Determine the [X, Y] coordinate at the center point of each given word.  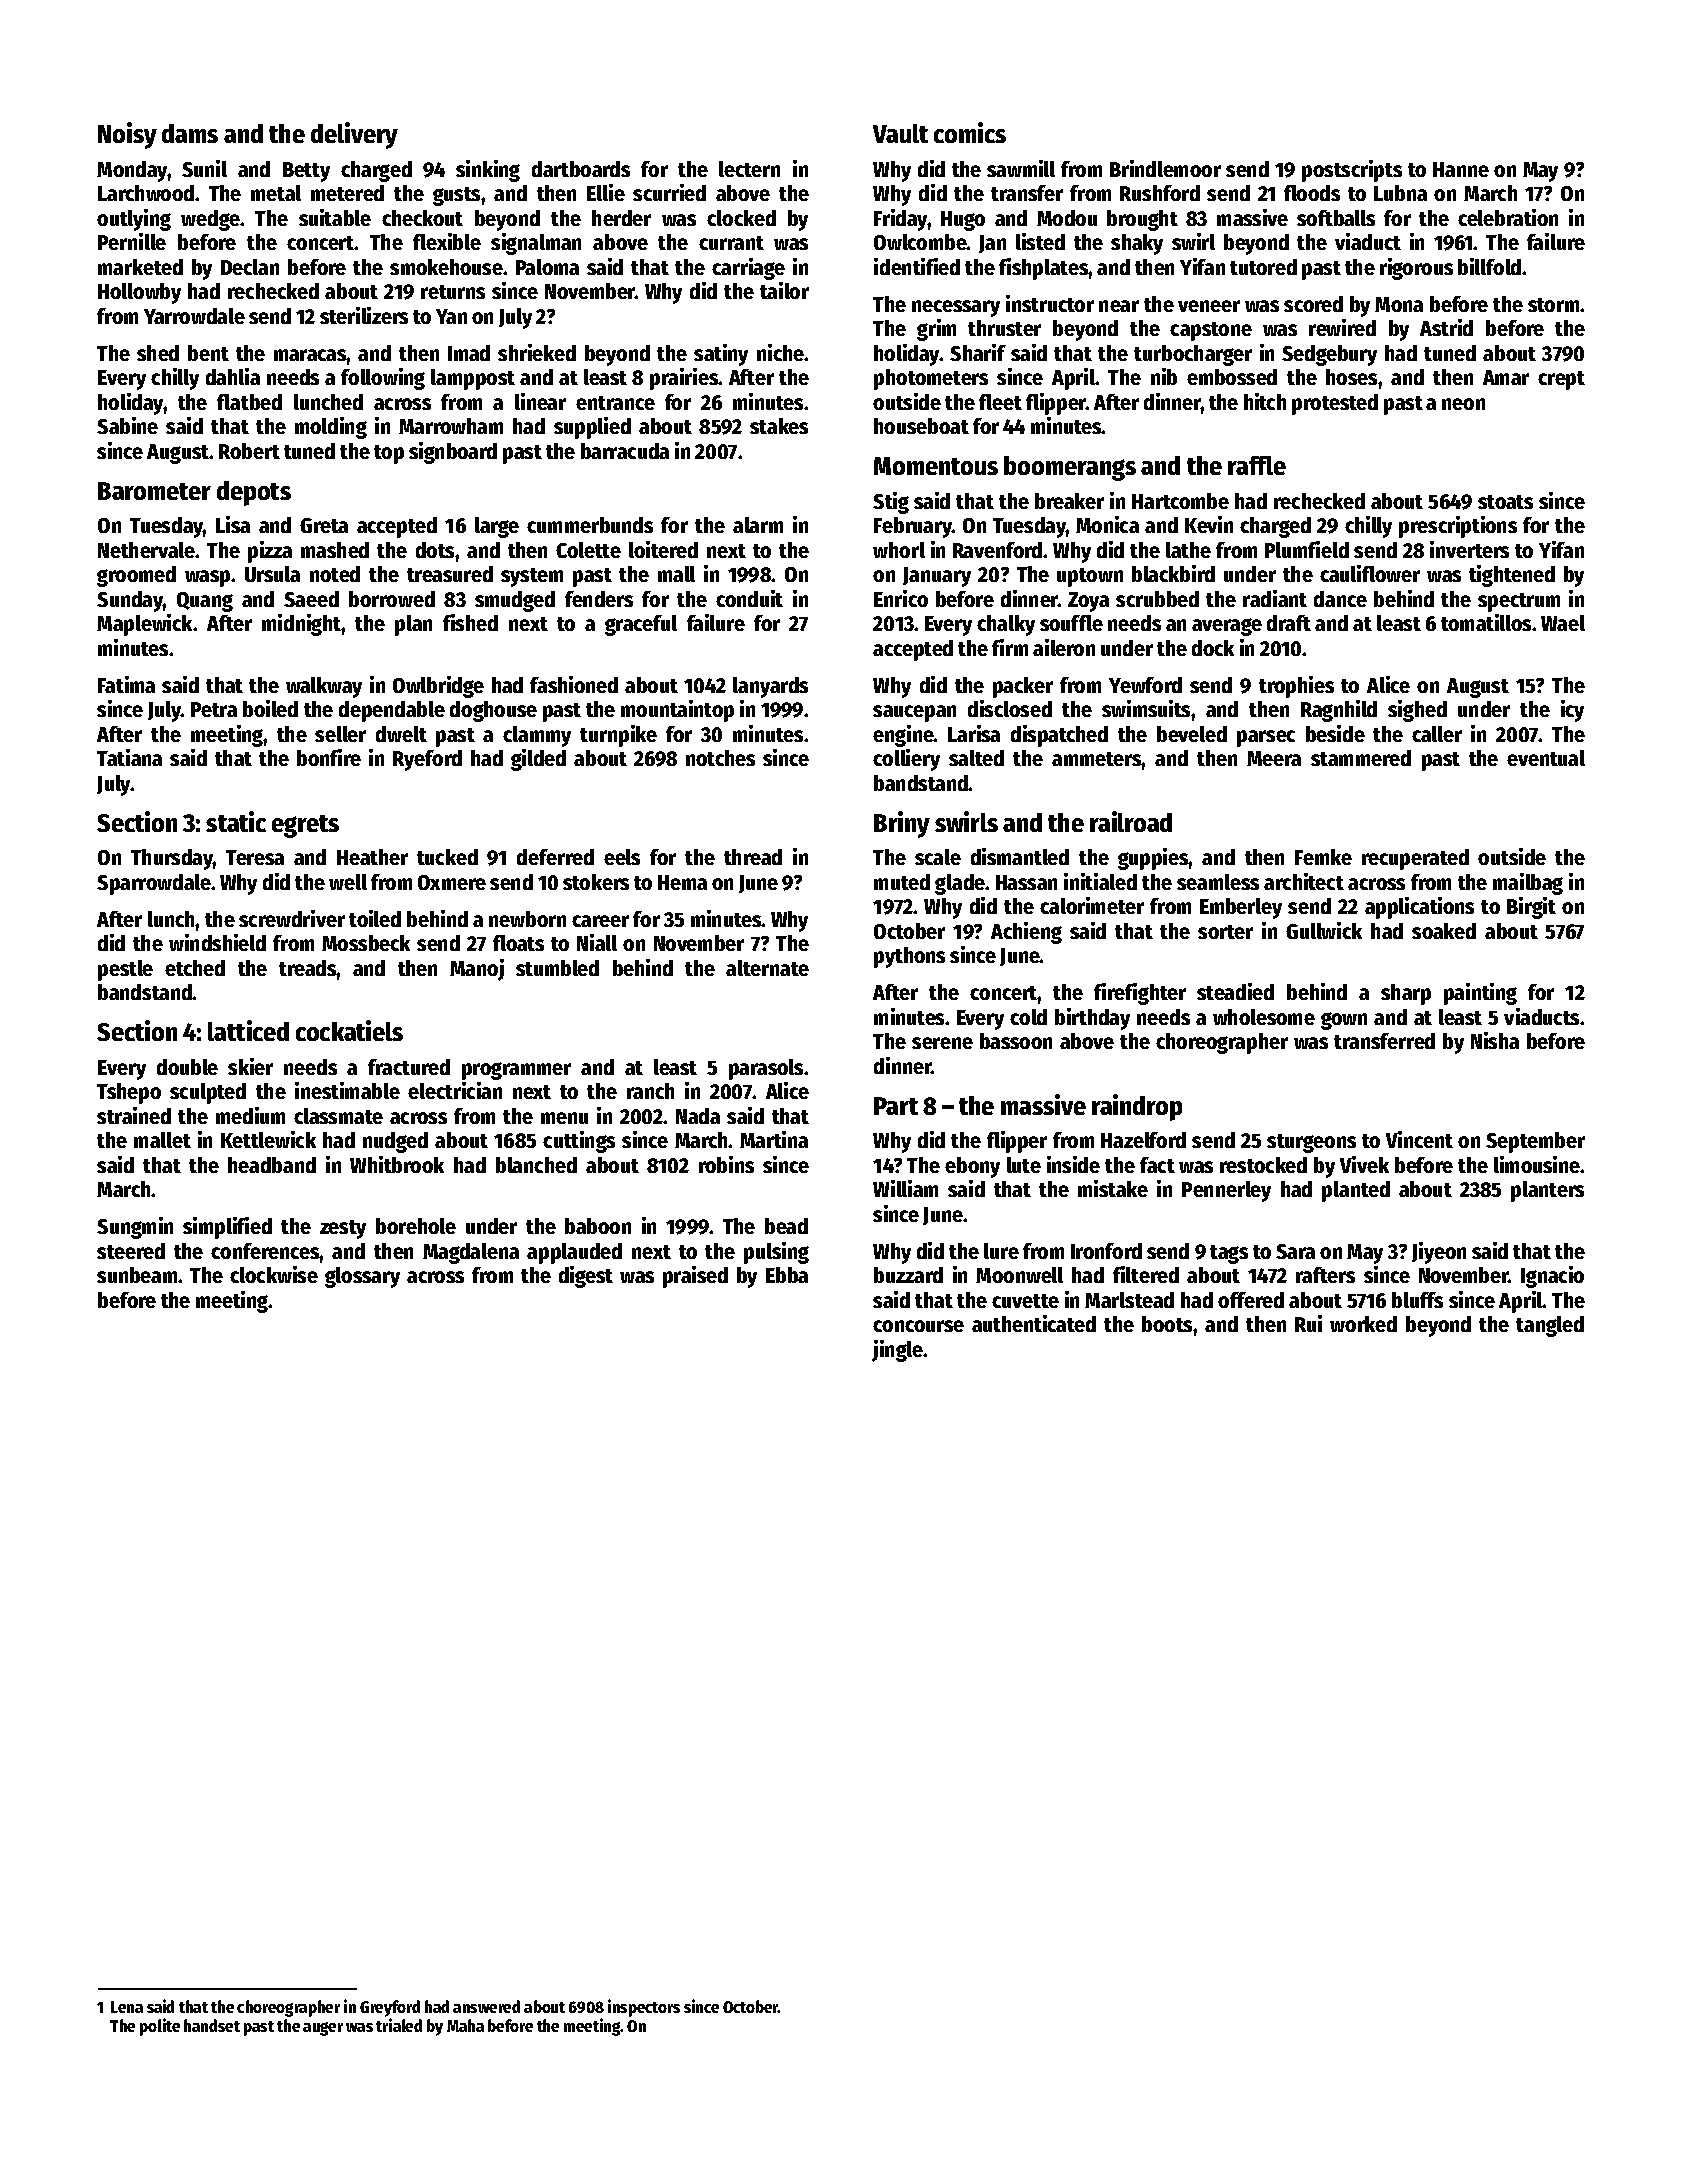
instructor [1050, 303]
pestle [125, 970]
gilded [538, 760]
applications [1419, 908]
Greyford [390, 2008]
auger [323, 2029]
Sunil [204, 168]
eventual [1546, 758]
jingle [897, 1351]
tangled [1550, 1326]
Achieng [1026, 933]
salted [976, 758]
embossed [1232, 377]
